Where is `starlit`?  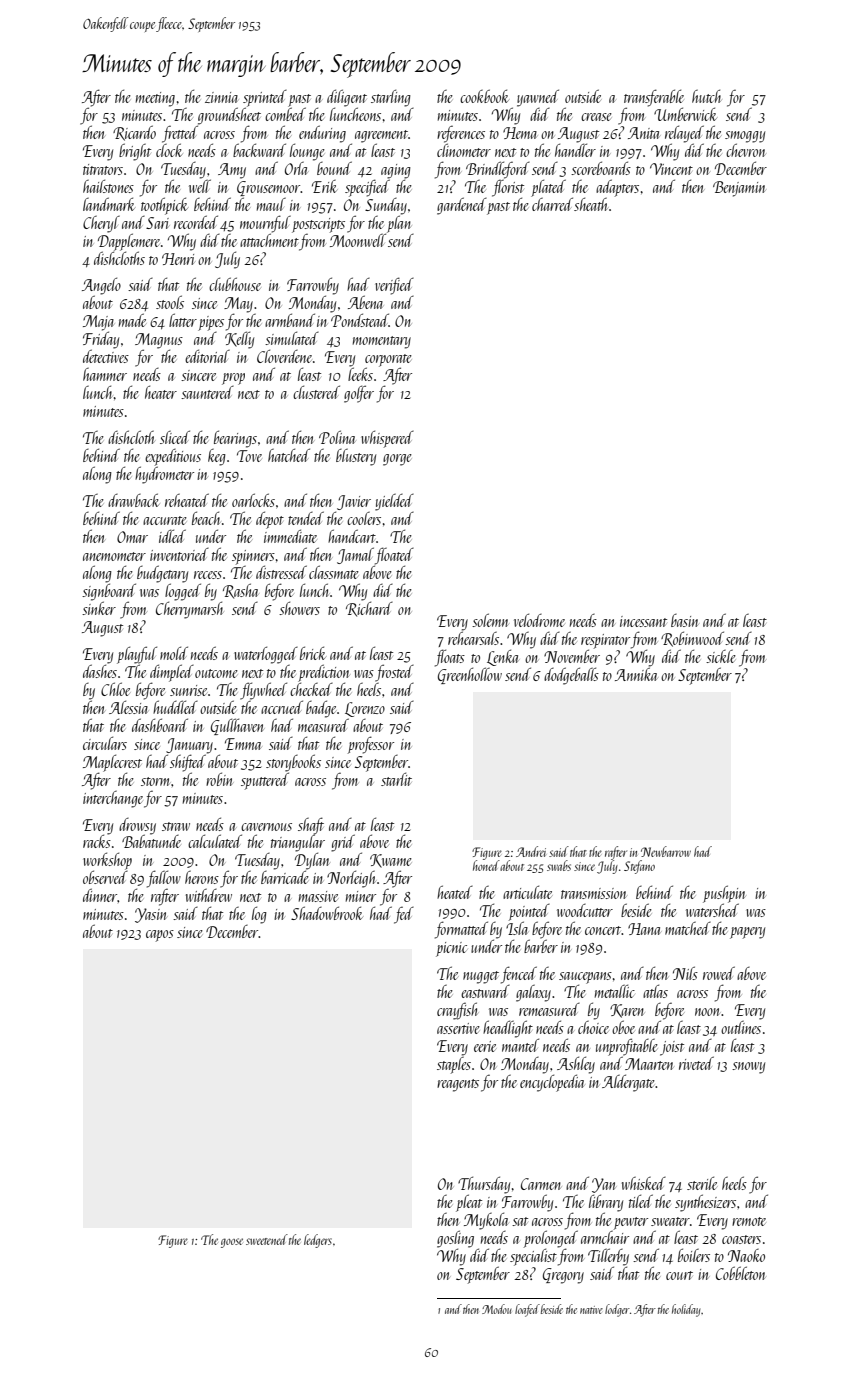 starlit is located at coordinates (396, 779).
